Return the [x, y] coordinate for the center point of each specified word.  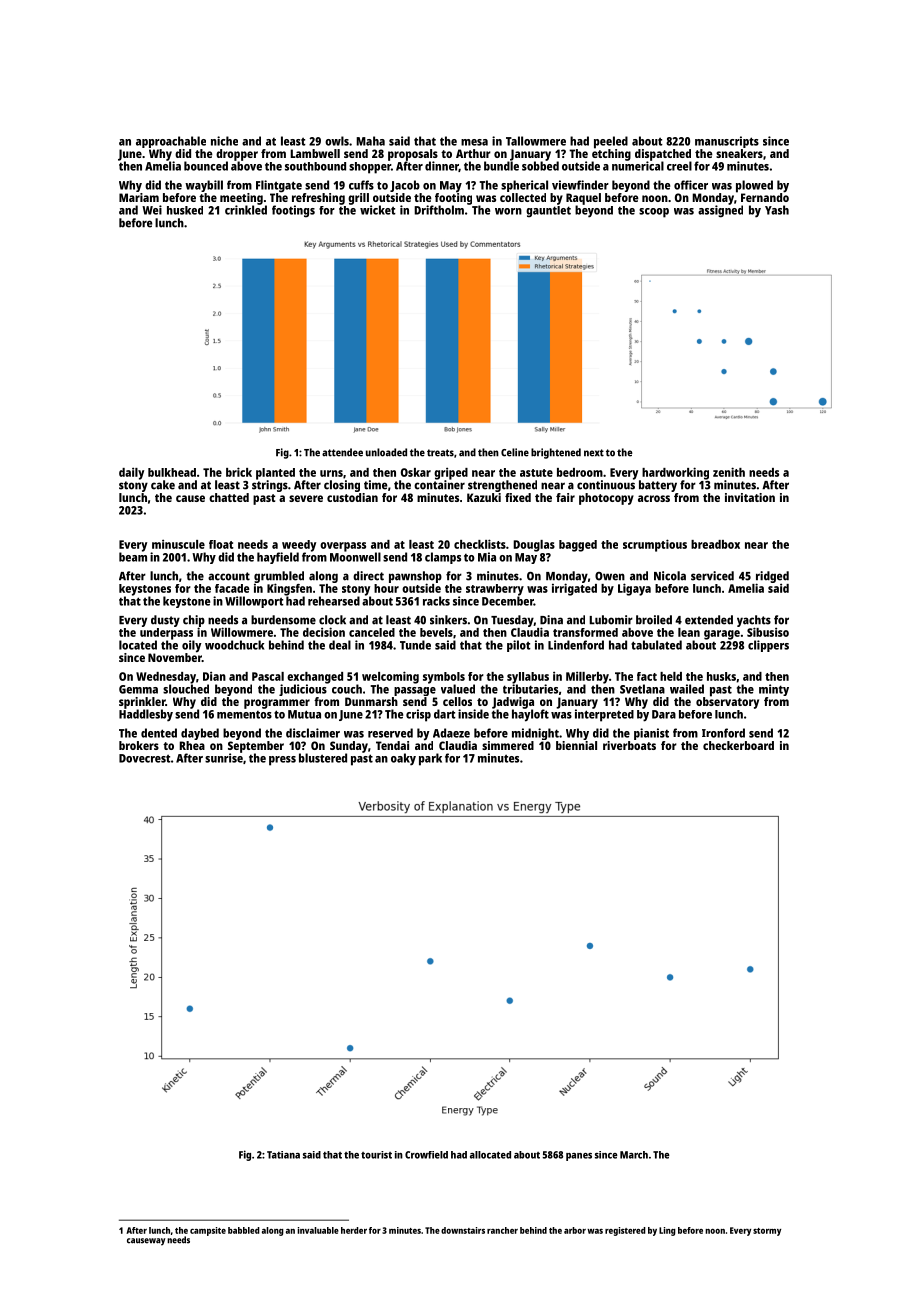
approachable [171, 142]
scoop [654, 213]
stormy [767, 1232]
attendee [342, 452]
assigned [720, 211]
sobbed [540, 166]
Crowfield [426, 1155]
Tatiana [283, 1155]
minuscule [178, 544]
